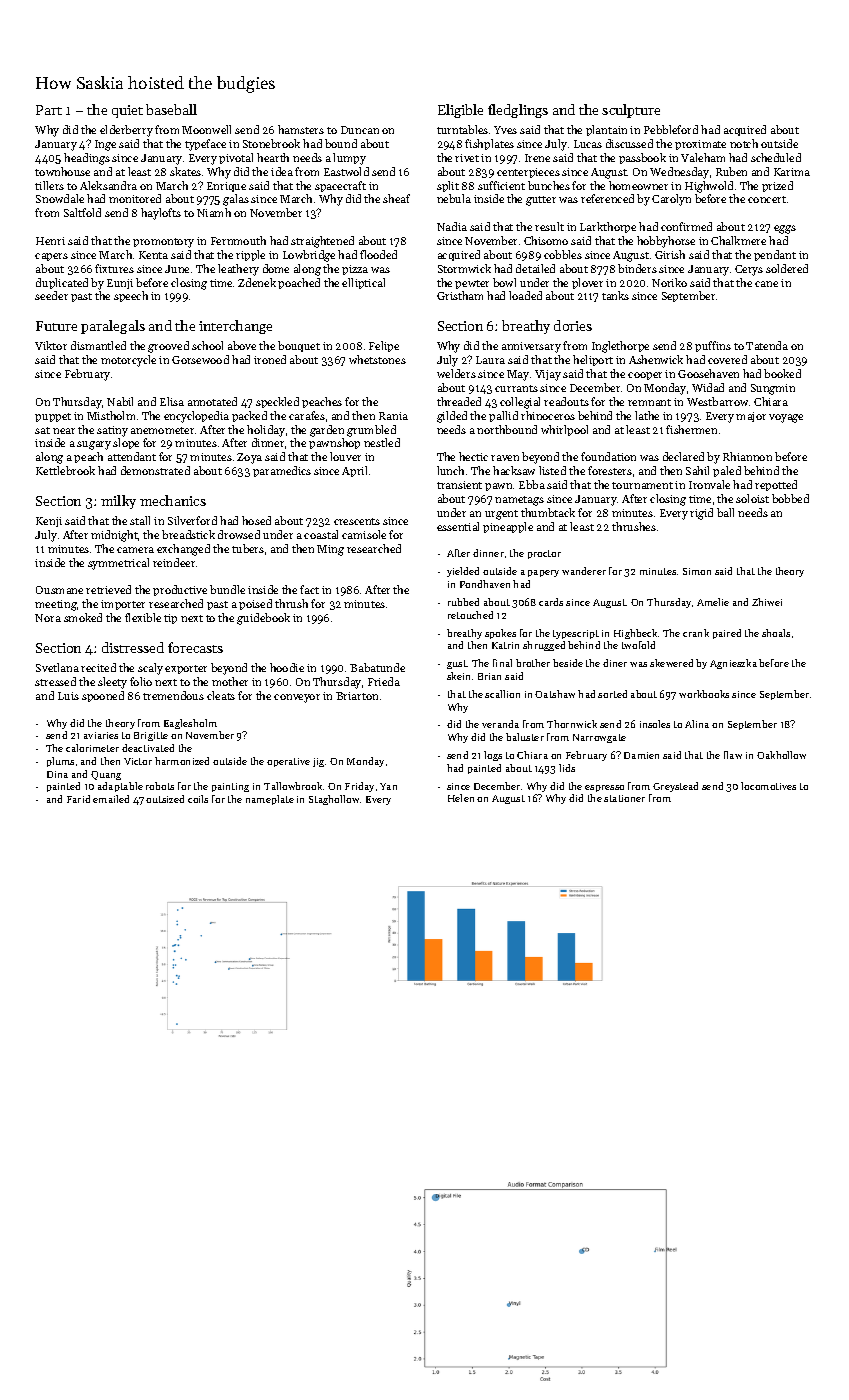 Image resolution: width=849 pixels, height=1400 pixels. I want to click on sculpture, so click(631, 111).
